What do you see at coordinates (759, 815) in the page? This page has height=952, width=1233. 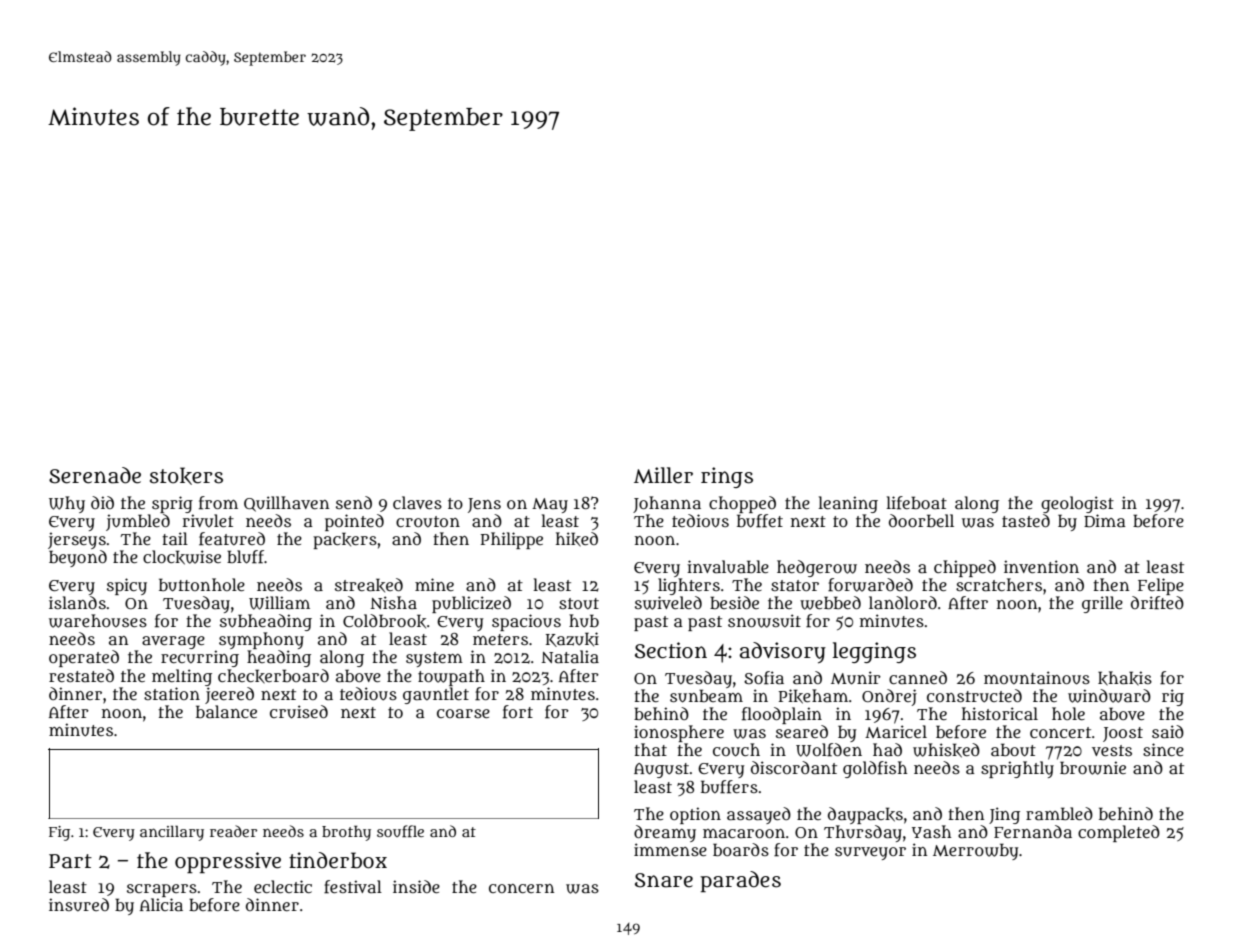 I see `assayed` at bounding box center [759, 815].
